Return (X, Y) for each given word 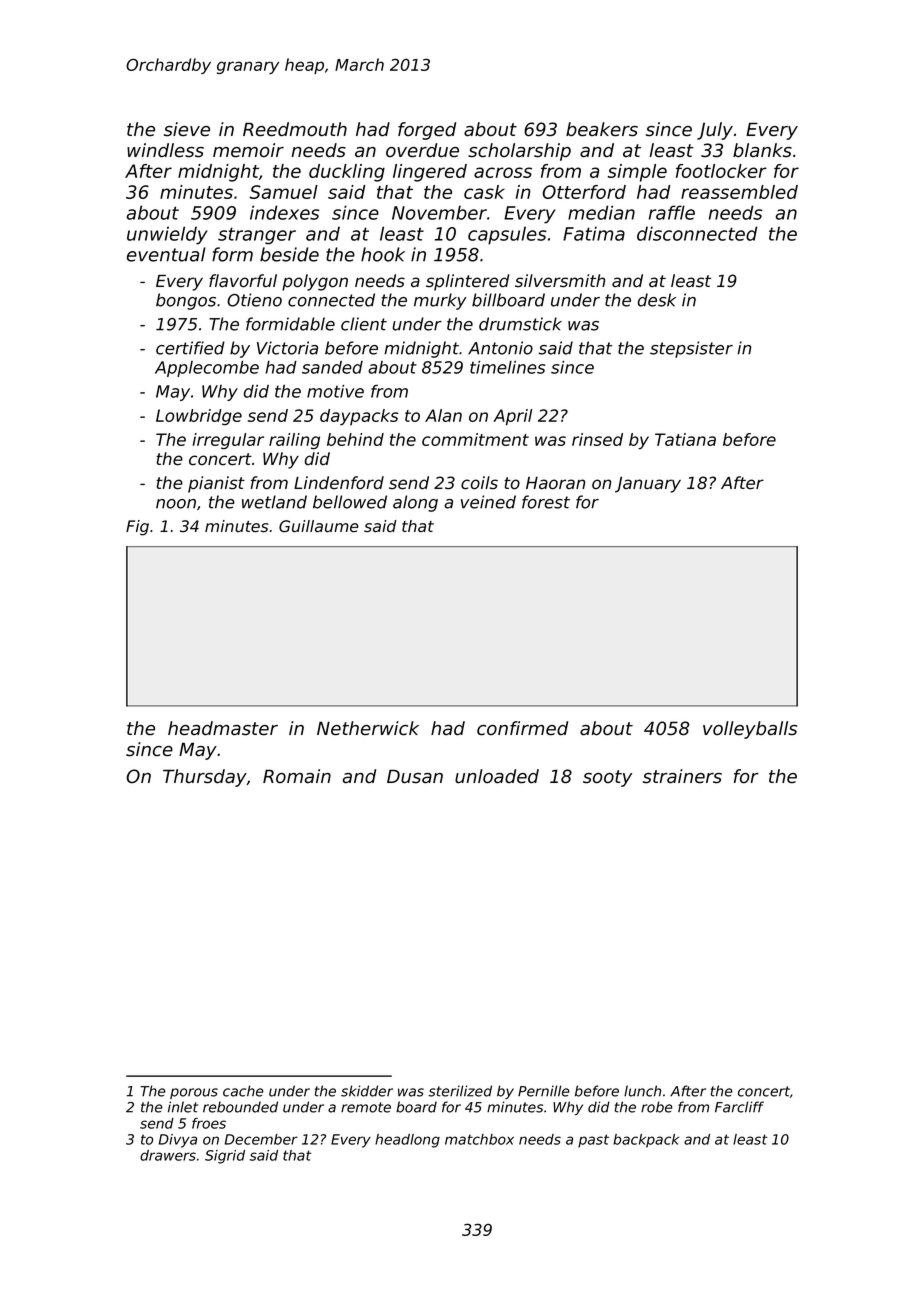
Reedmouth (295, 129)
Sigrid (225, 1157)
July (715, 131)
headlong (407, 1141)
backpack (646, 1141)
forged (427, 131)
